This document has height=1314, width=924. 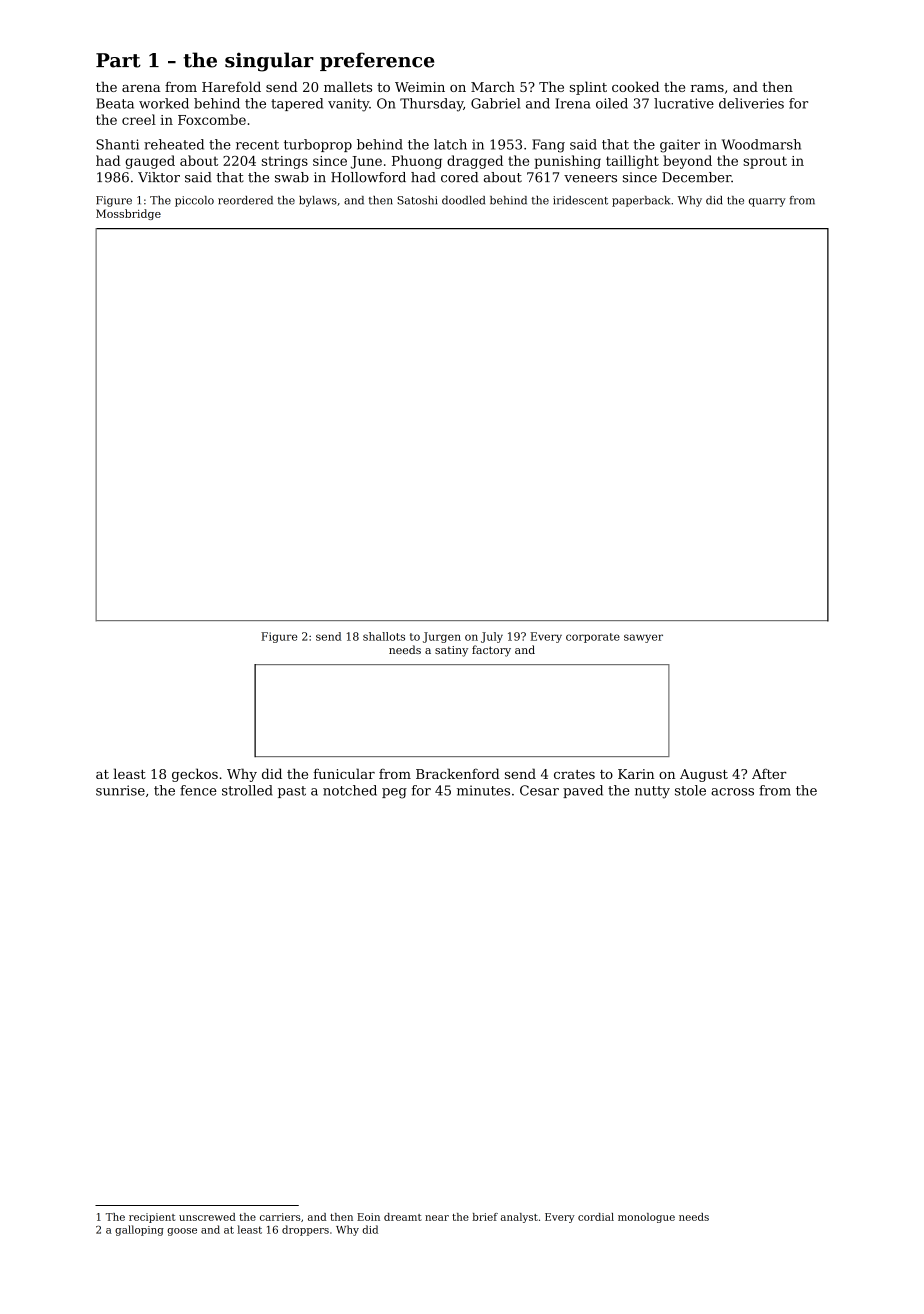 What do you see at coordinates (377, 61) in the document?
I see `preference` at bounding box center [377, 61].
